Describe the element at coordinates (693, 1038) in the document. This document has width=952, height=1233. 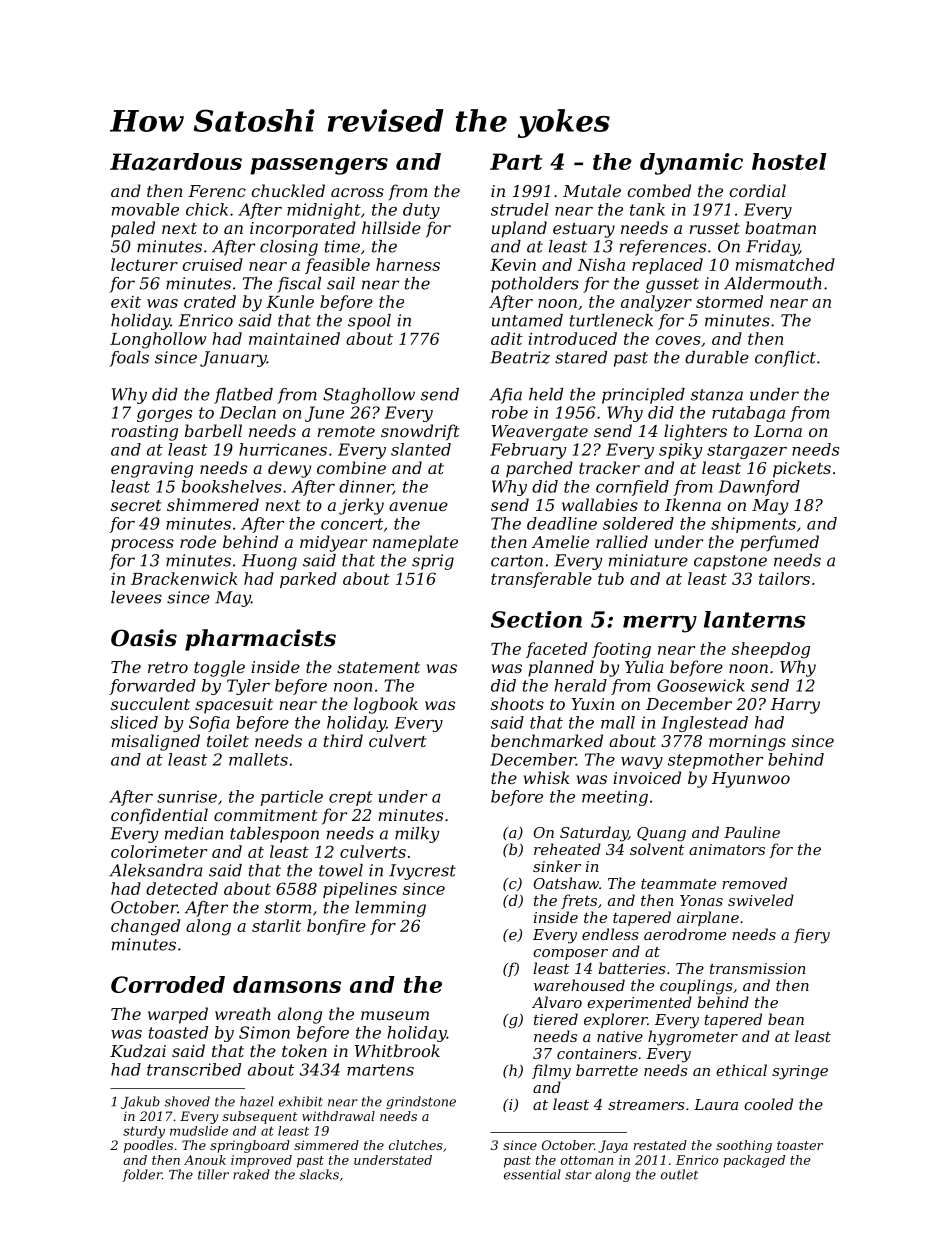
I see `hygrometer` at that location.
